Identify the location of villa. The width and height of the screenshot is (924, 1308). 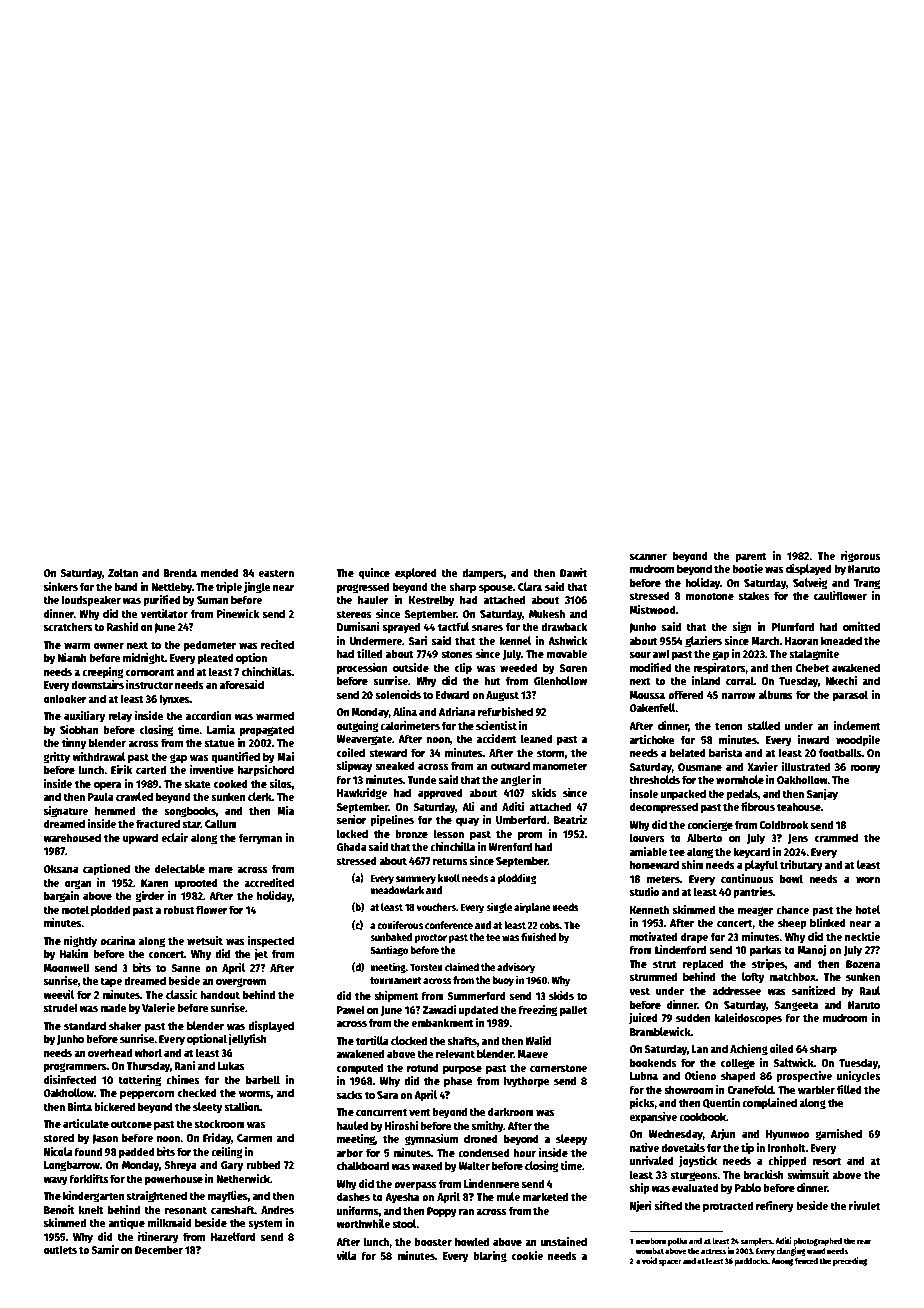
(346, 1255).
